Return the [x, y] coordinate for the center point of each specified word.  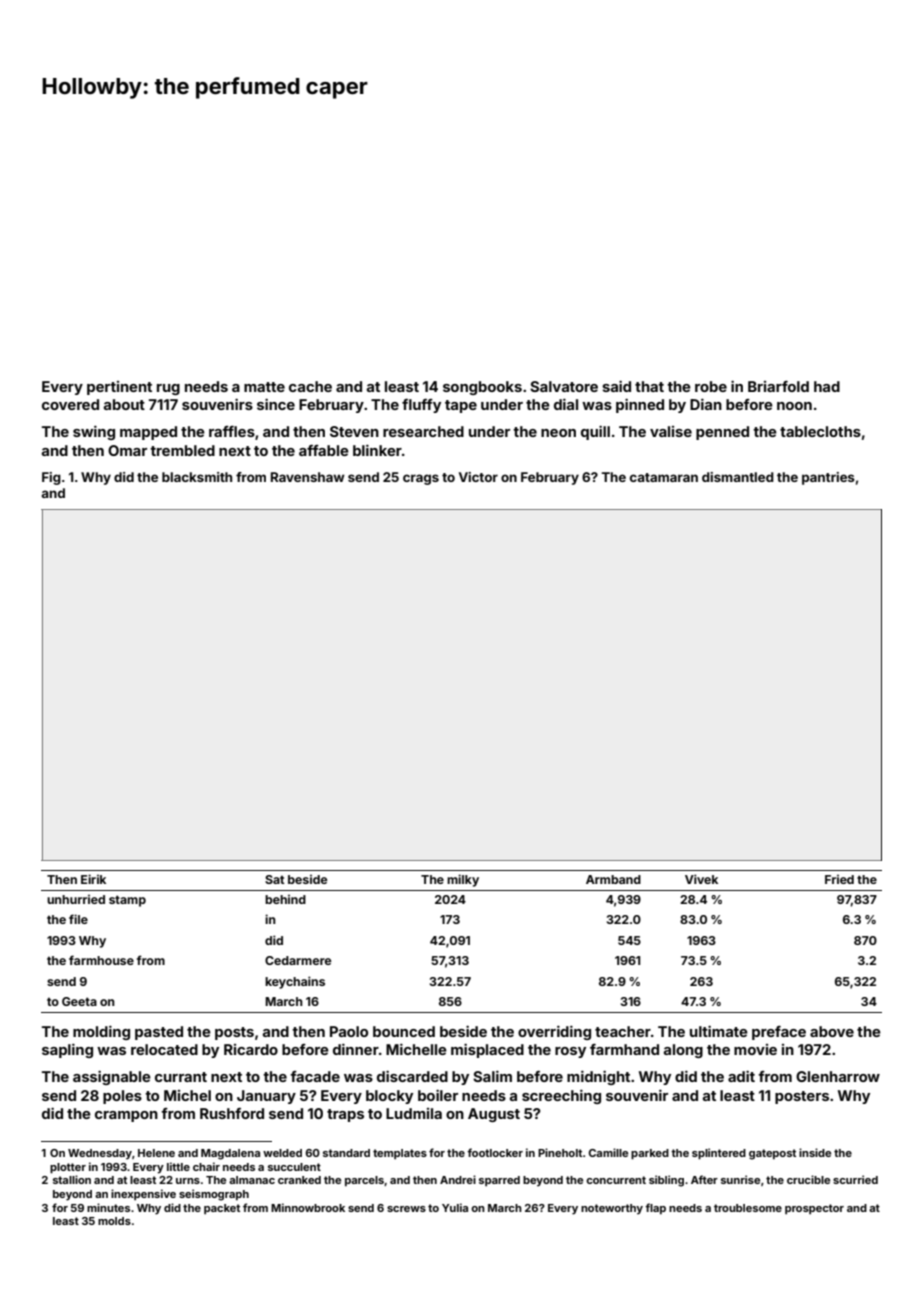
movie [755, 1049]
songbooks [482, 388]
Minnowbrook [308, 1207]
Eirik [93, 879]
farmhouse [101, 960]
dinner [356, 1049]
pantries [828, 478]
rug [168, 389]
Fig [51, 478]
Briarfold [778, 386]
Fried [839, 879]
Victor [478, 477]
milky [463, 880]
